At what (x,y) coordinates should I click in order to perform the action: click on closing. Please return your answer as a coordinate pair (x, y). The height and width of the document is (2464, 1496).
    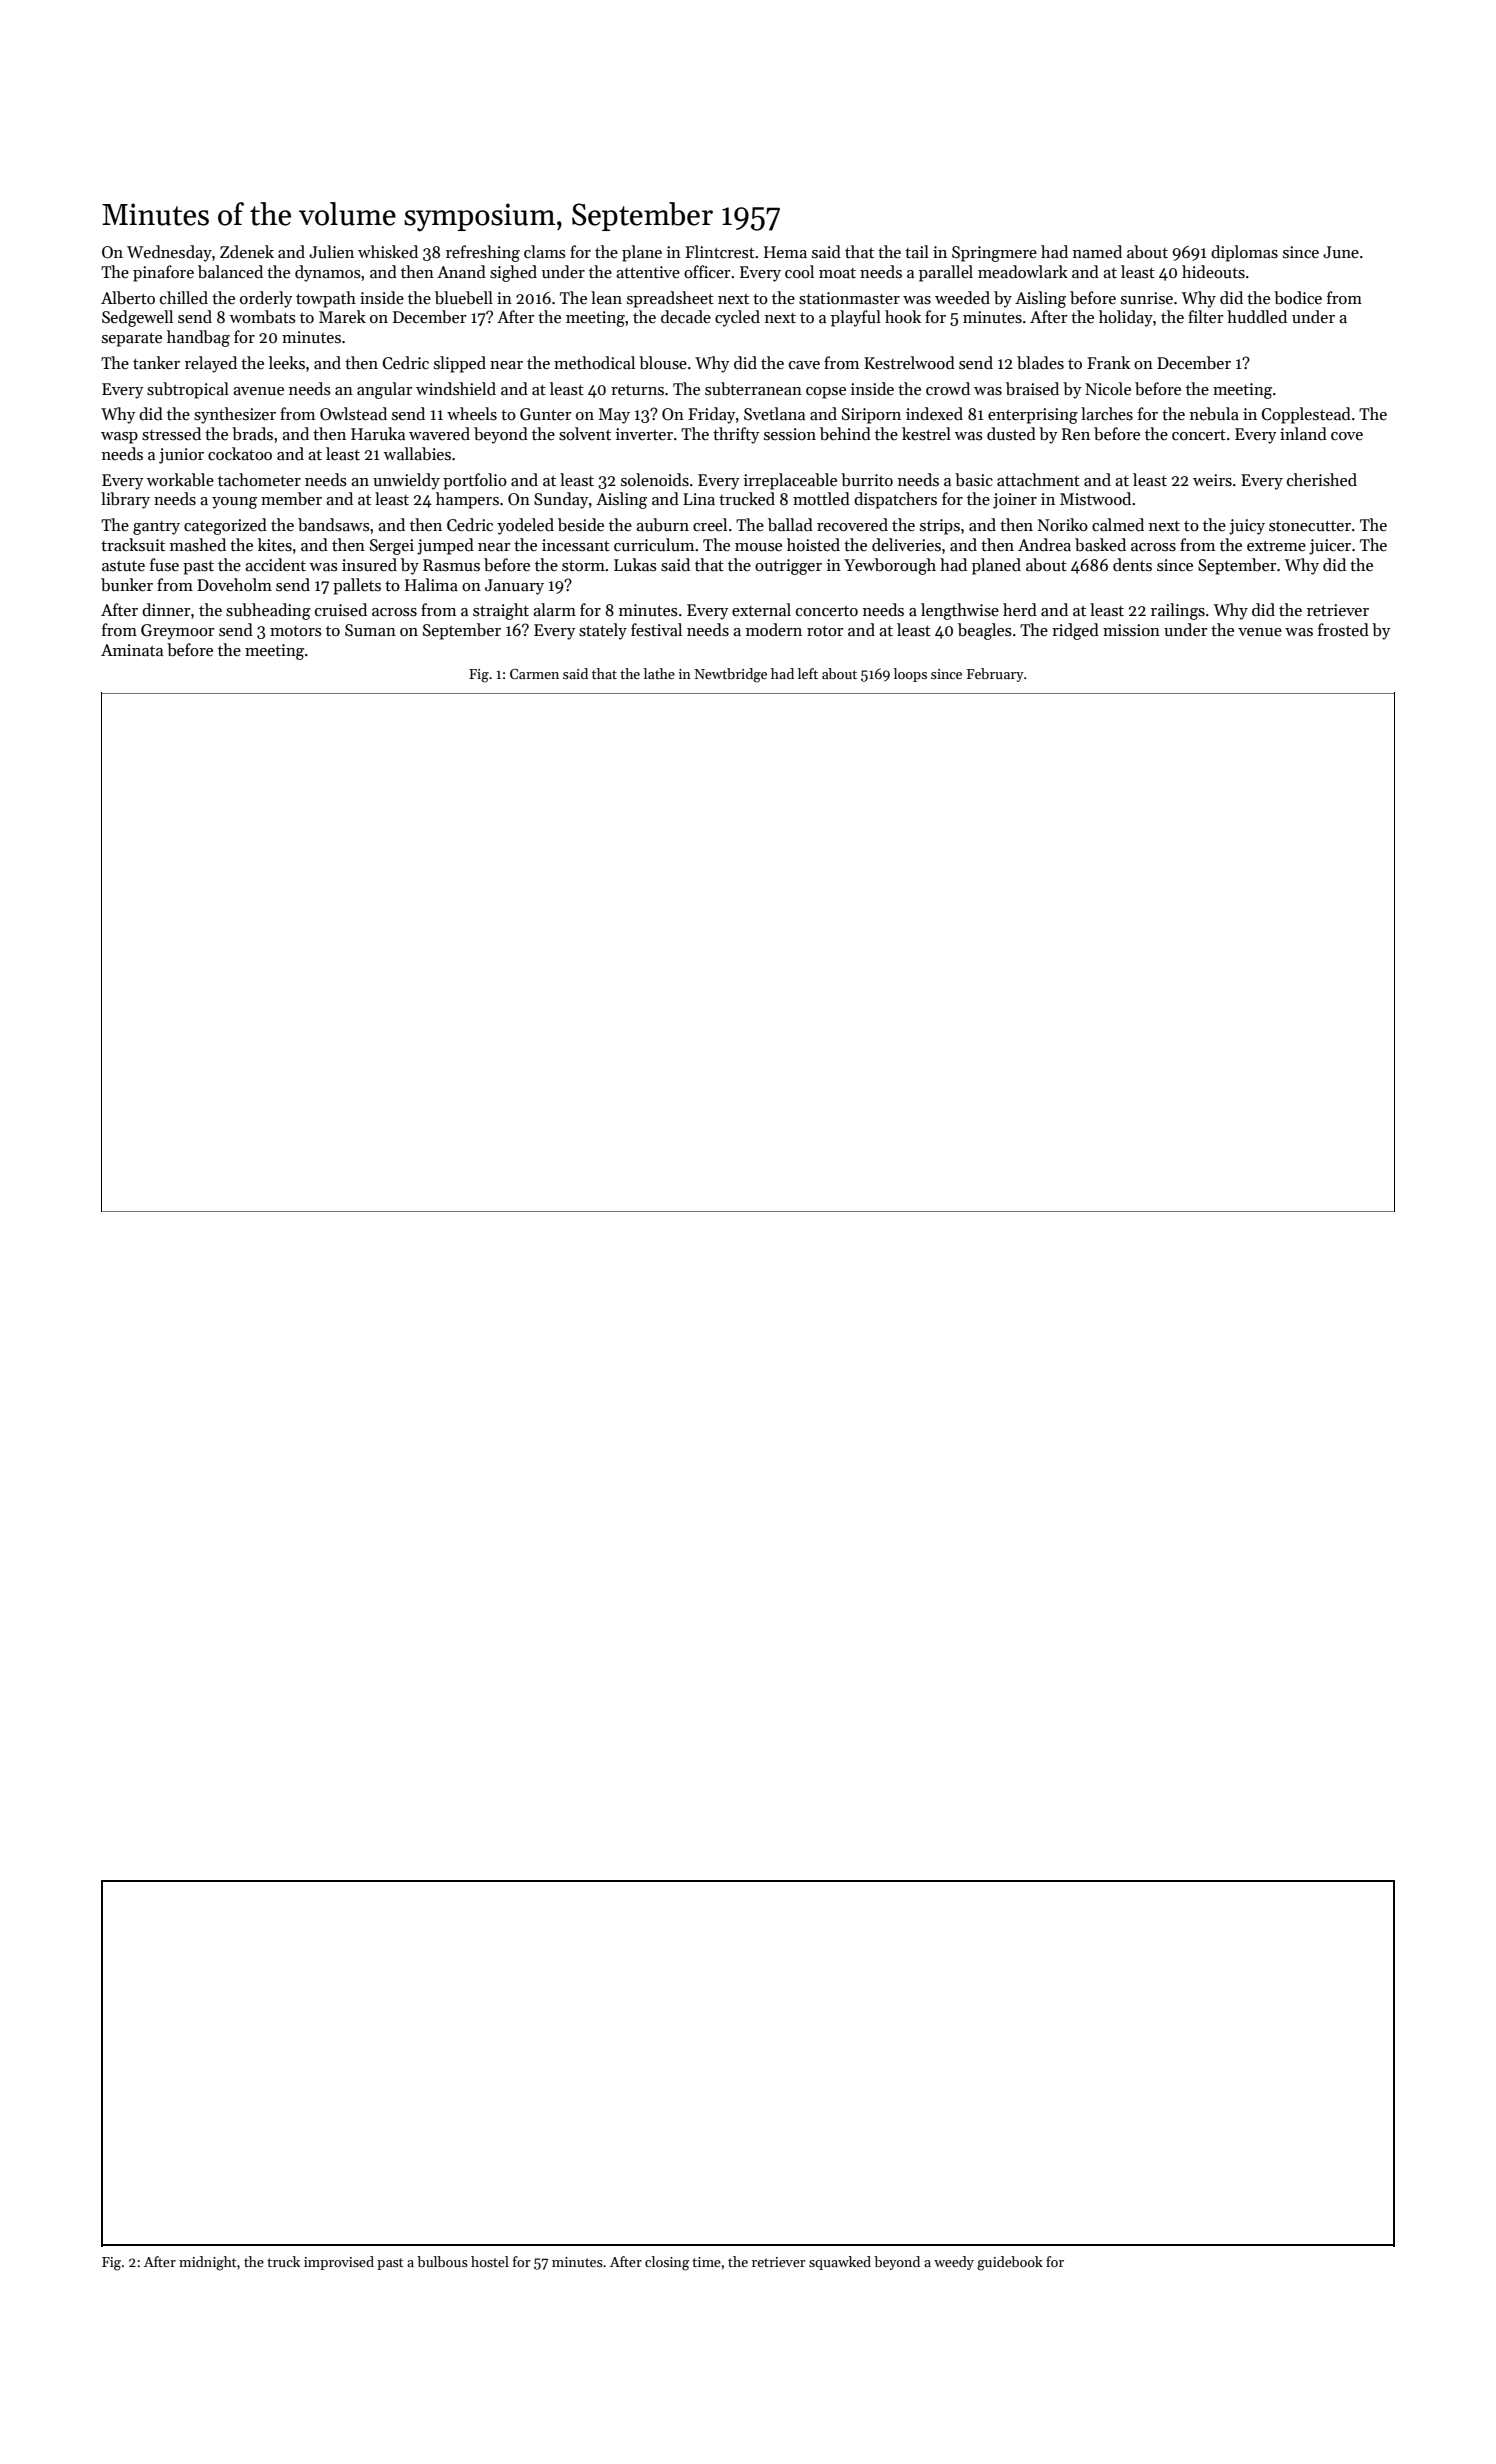
    Looking at the image, I should click on (667, 2263).
